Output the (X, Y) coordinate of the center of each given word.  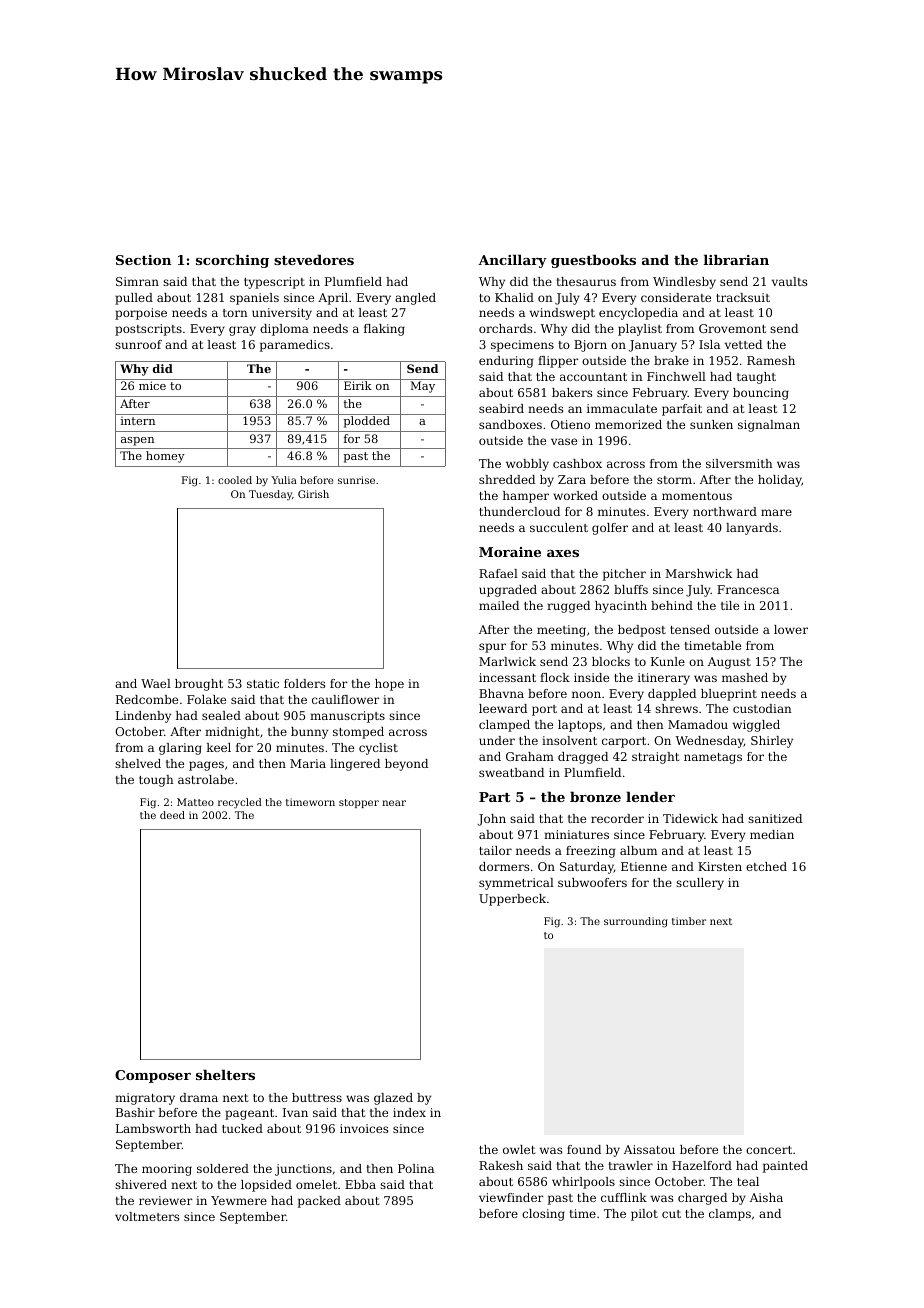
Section (143, 260)
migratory (145, 1099)
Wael (156, 683)
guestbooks (593, 261)
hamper (526, 497)
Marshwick (698, 573)
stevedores (314, 259)
